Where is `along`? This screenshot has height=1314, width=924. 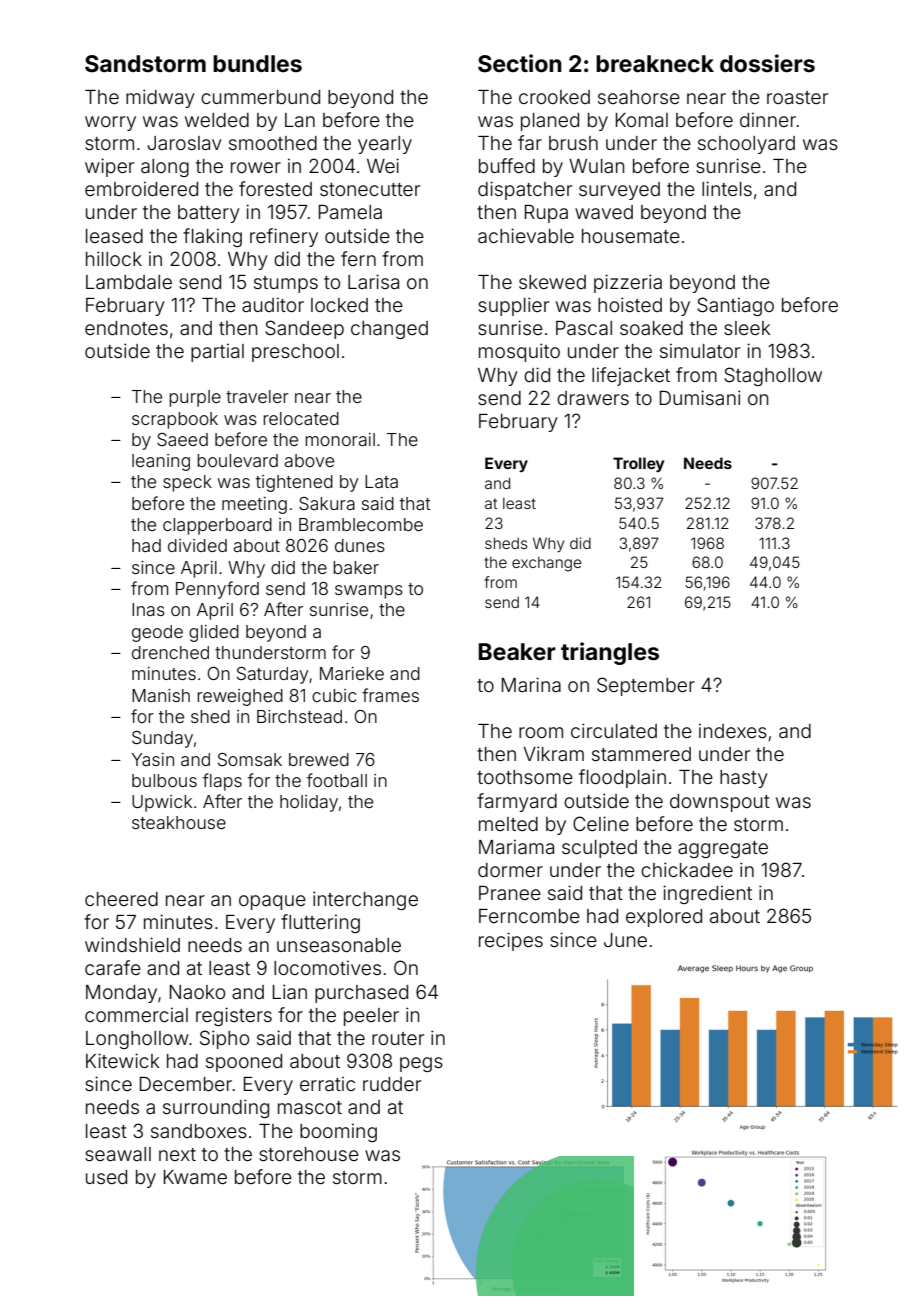
along is located at coordinates (165, 168).
